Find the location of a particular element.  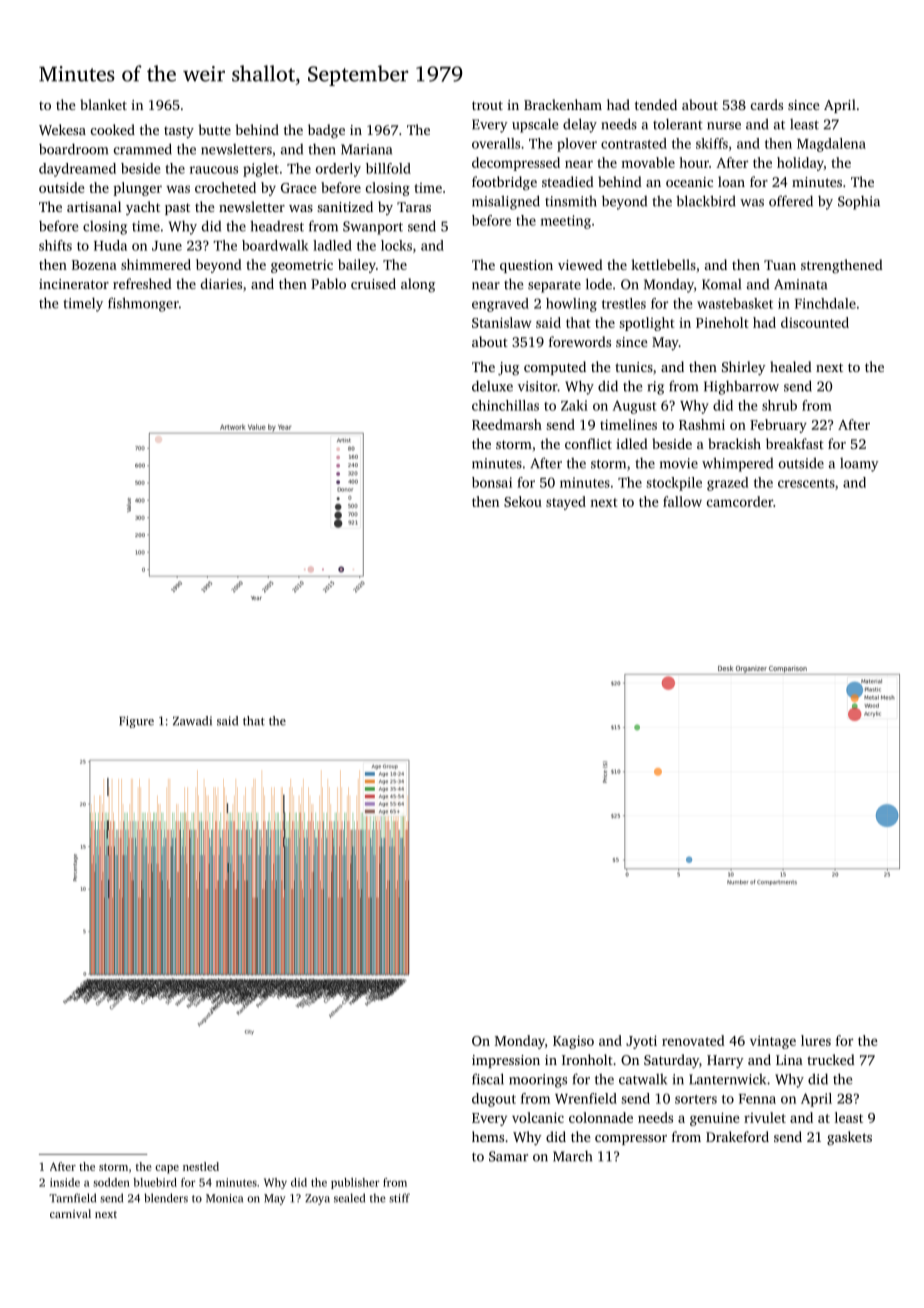

carnival is located at coordinates (70, 1213).
